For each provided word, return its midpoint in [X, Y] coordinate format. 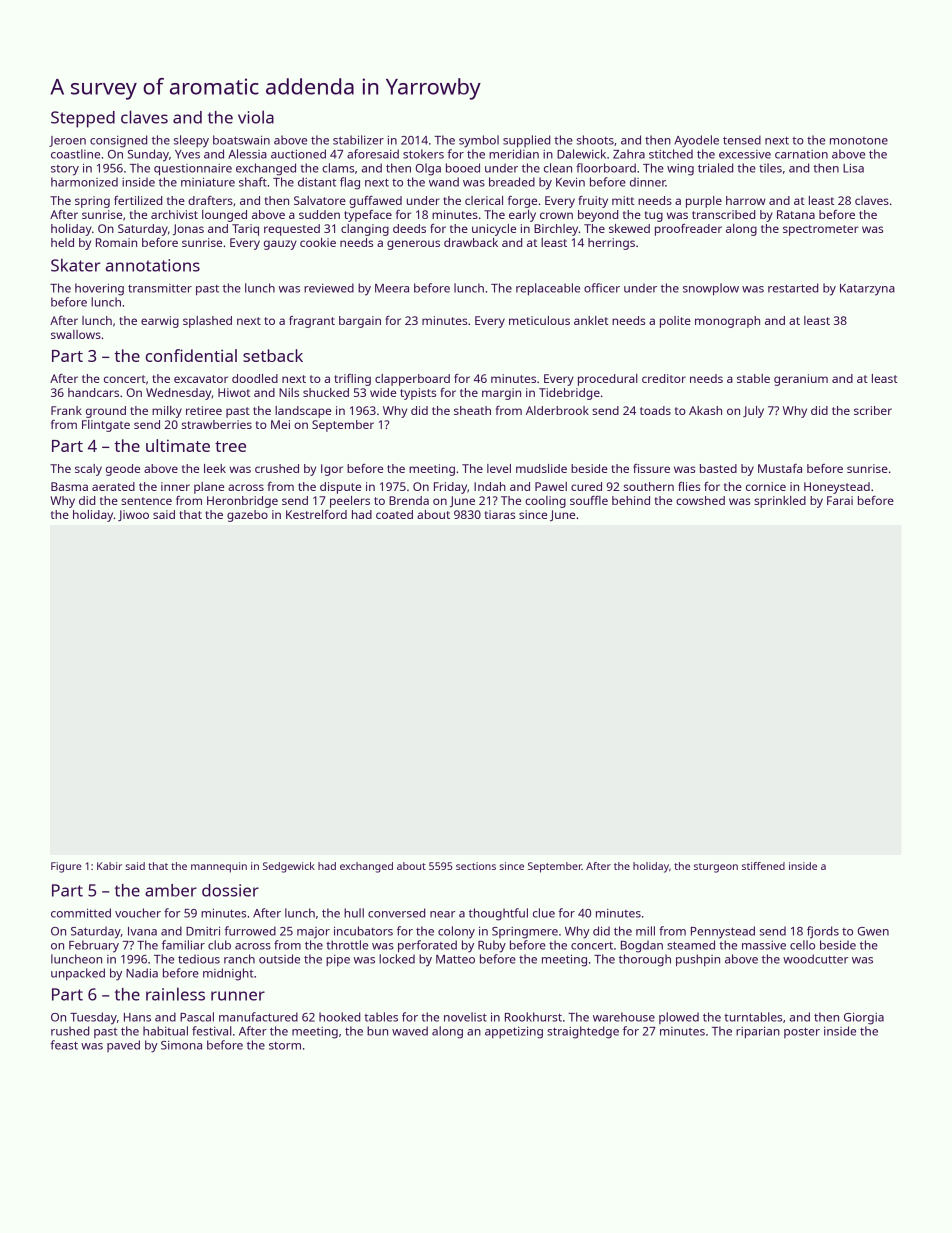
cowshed [700, 500]
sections [476, 866]
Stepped [83, 119]
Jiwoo [133, 515]
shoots [595, 140]
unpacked [78, 974]
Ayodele [696, 141]
